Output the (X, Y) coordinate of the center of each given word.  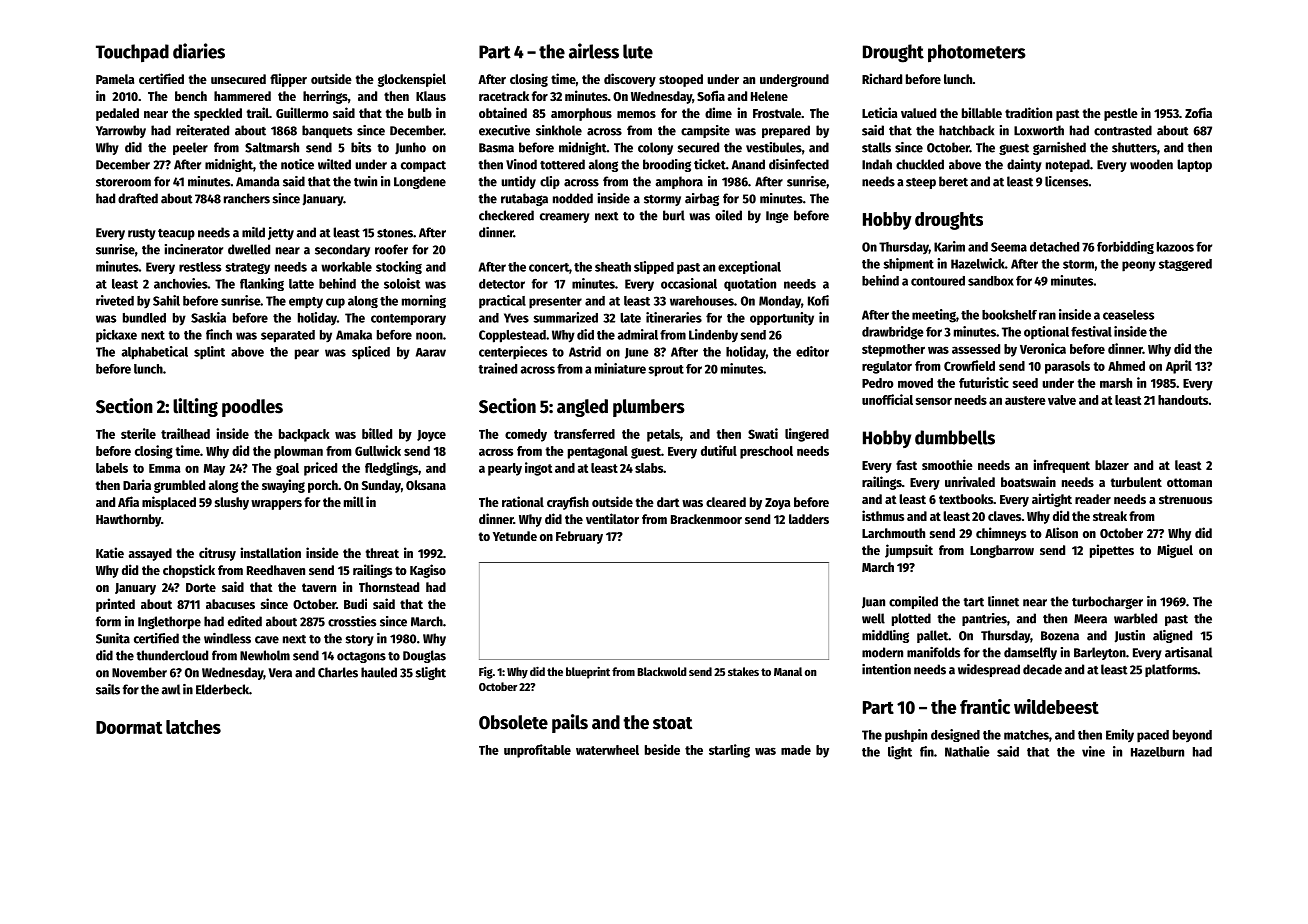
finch (219, 334)
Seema (1009, 247)
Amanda (258, 181)
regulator (887, 367)
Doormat (129, 727)
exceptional (749, 267)
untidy (518, 182)
